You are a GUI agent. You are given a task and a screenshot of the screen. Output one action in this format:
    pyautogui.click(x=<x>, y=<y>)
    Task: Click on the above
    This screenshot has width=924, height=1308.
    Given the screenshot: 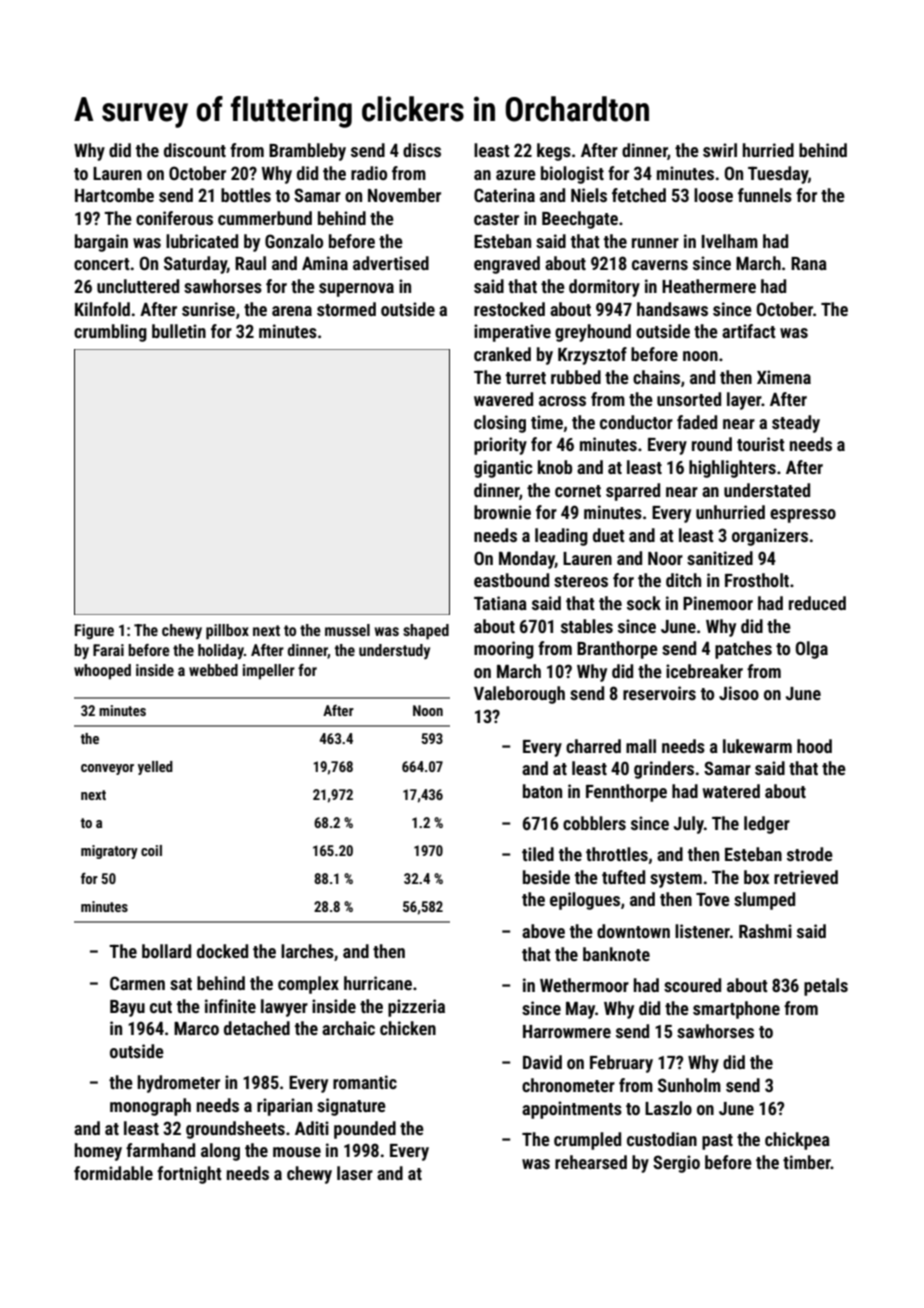 What is the action you would take?
    pyautogui.click(x=543, y=931)
